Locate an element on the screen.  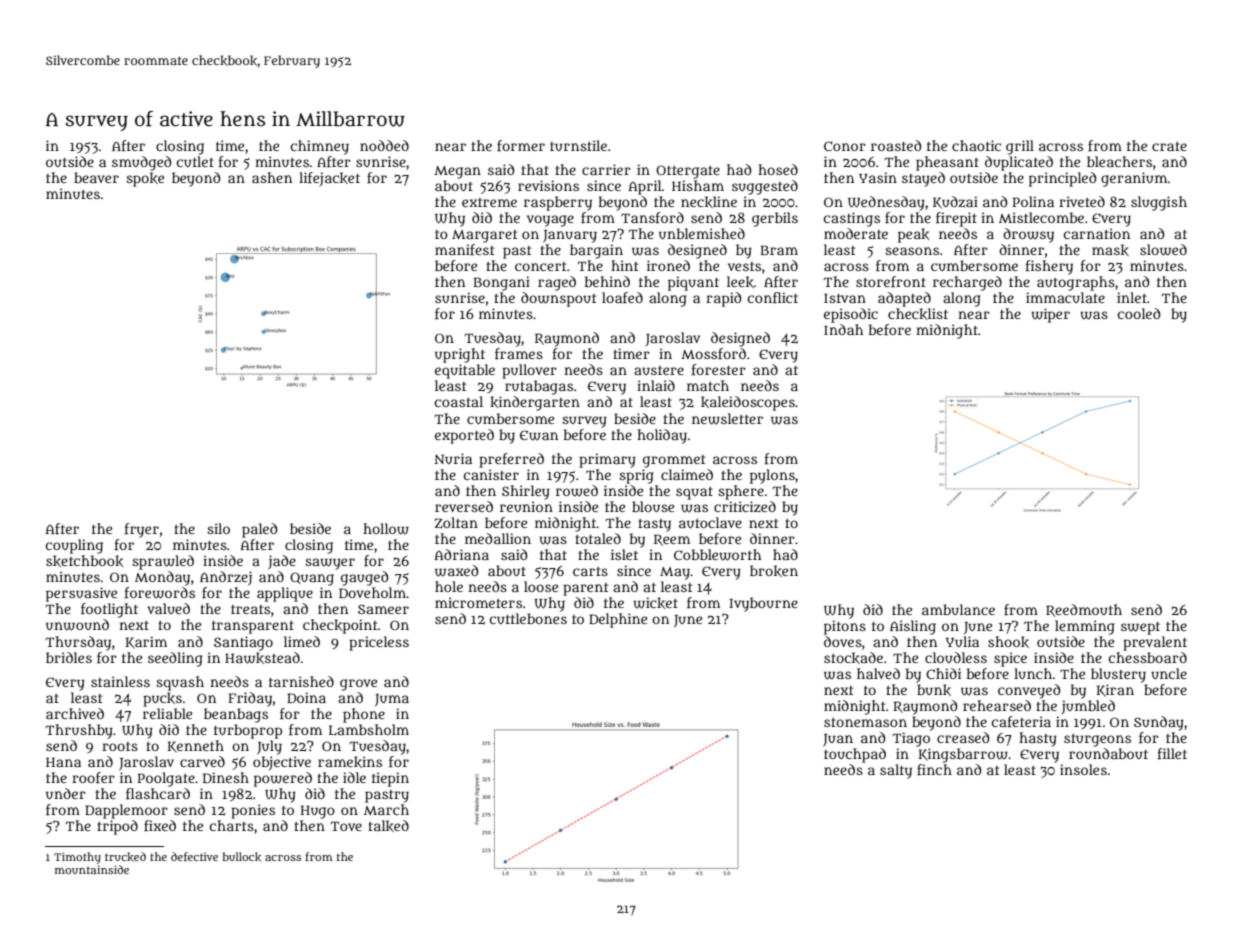
grill is located at coordinates (1020, 147).
